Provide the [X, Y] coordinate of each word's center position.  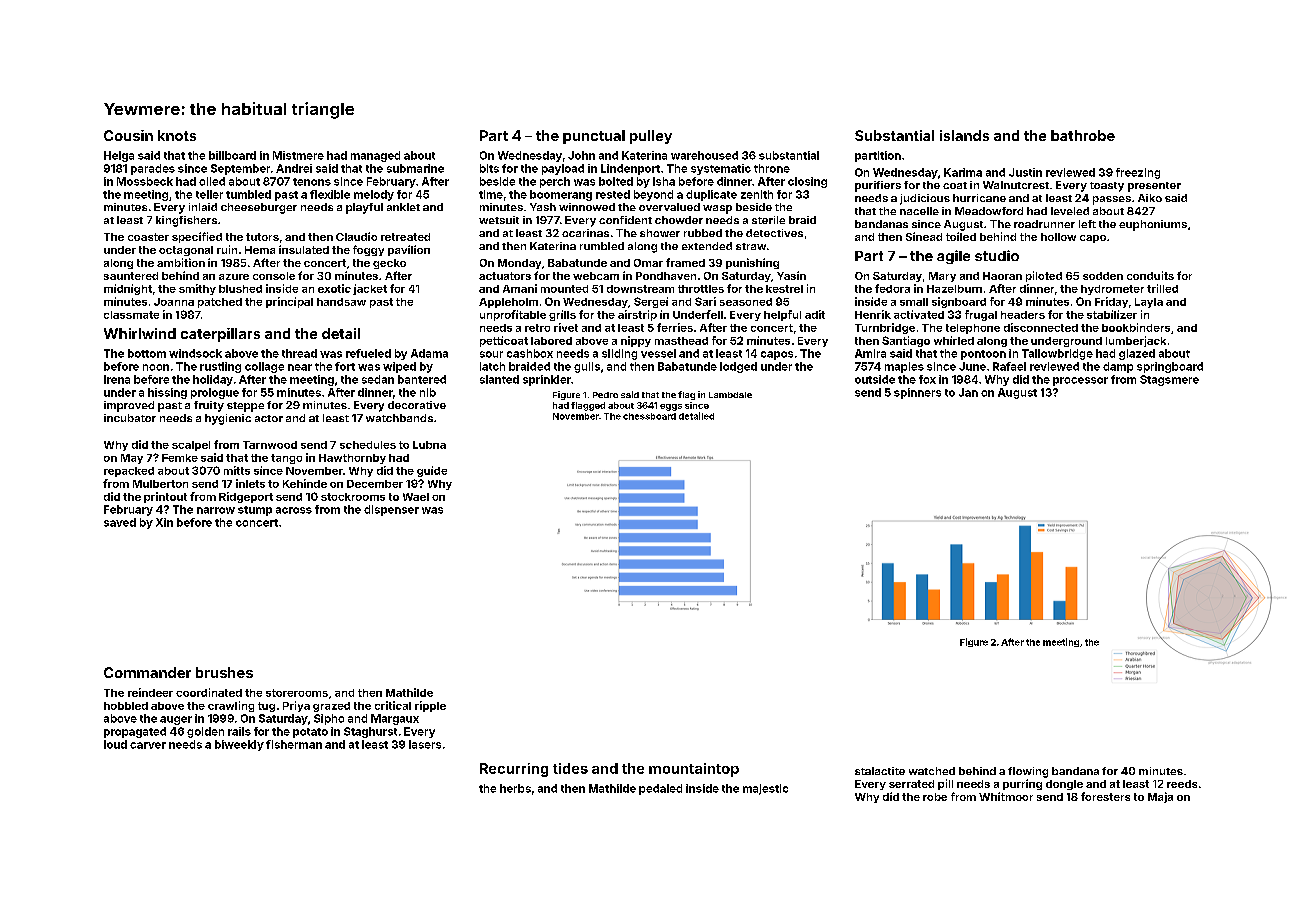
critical [393, 705]
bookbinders [1136, 327]
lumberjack [1136, 341]
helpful [782, 315]
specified [197, 237]
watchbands [399, 418]
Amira [870, 353]
